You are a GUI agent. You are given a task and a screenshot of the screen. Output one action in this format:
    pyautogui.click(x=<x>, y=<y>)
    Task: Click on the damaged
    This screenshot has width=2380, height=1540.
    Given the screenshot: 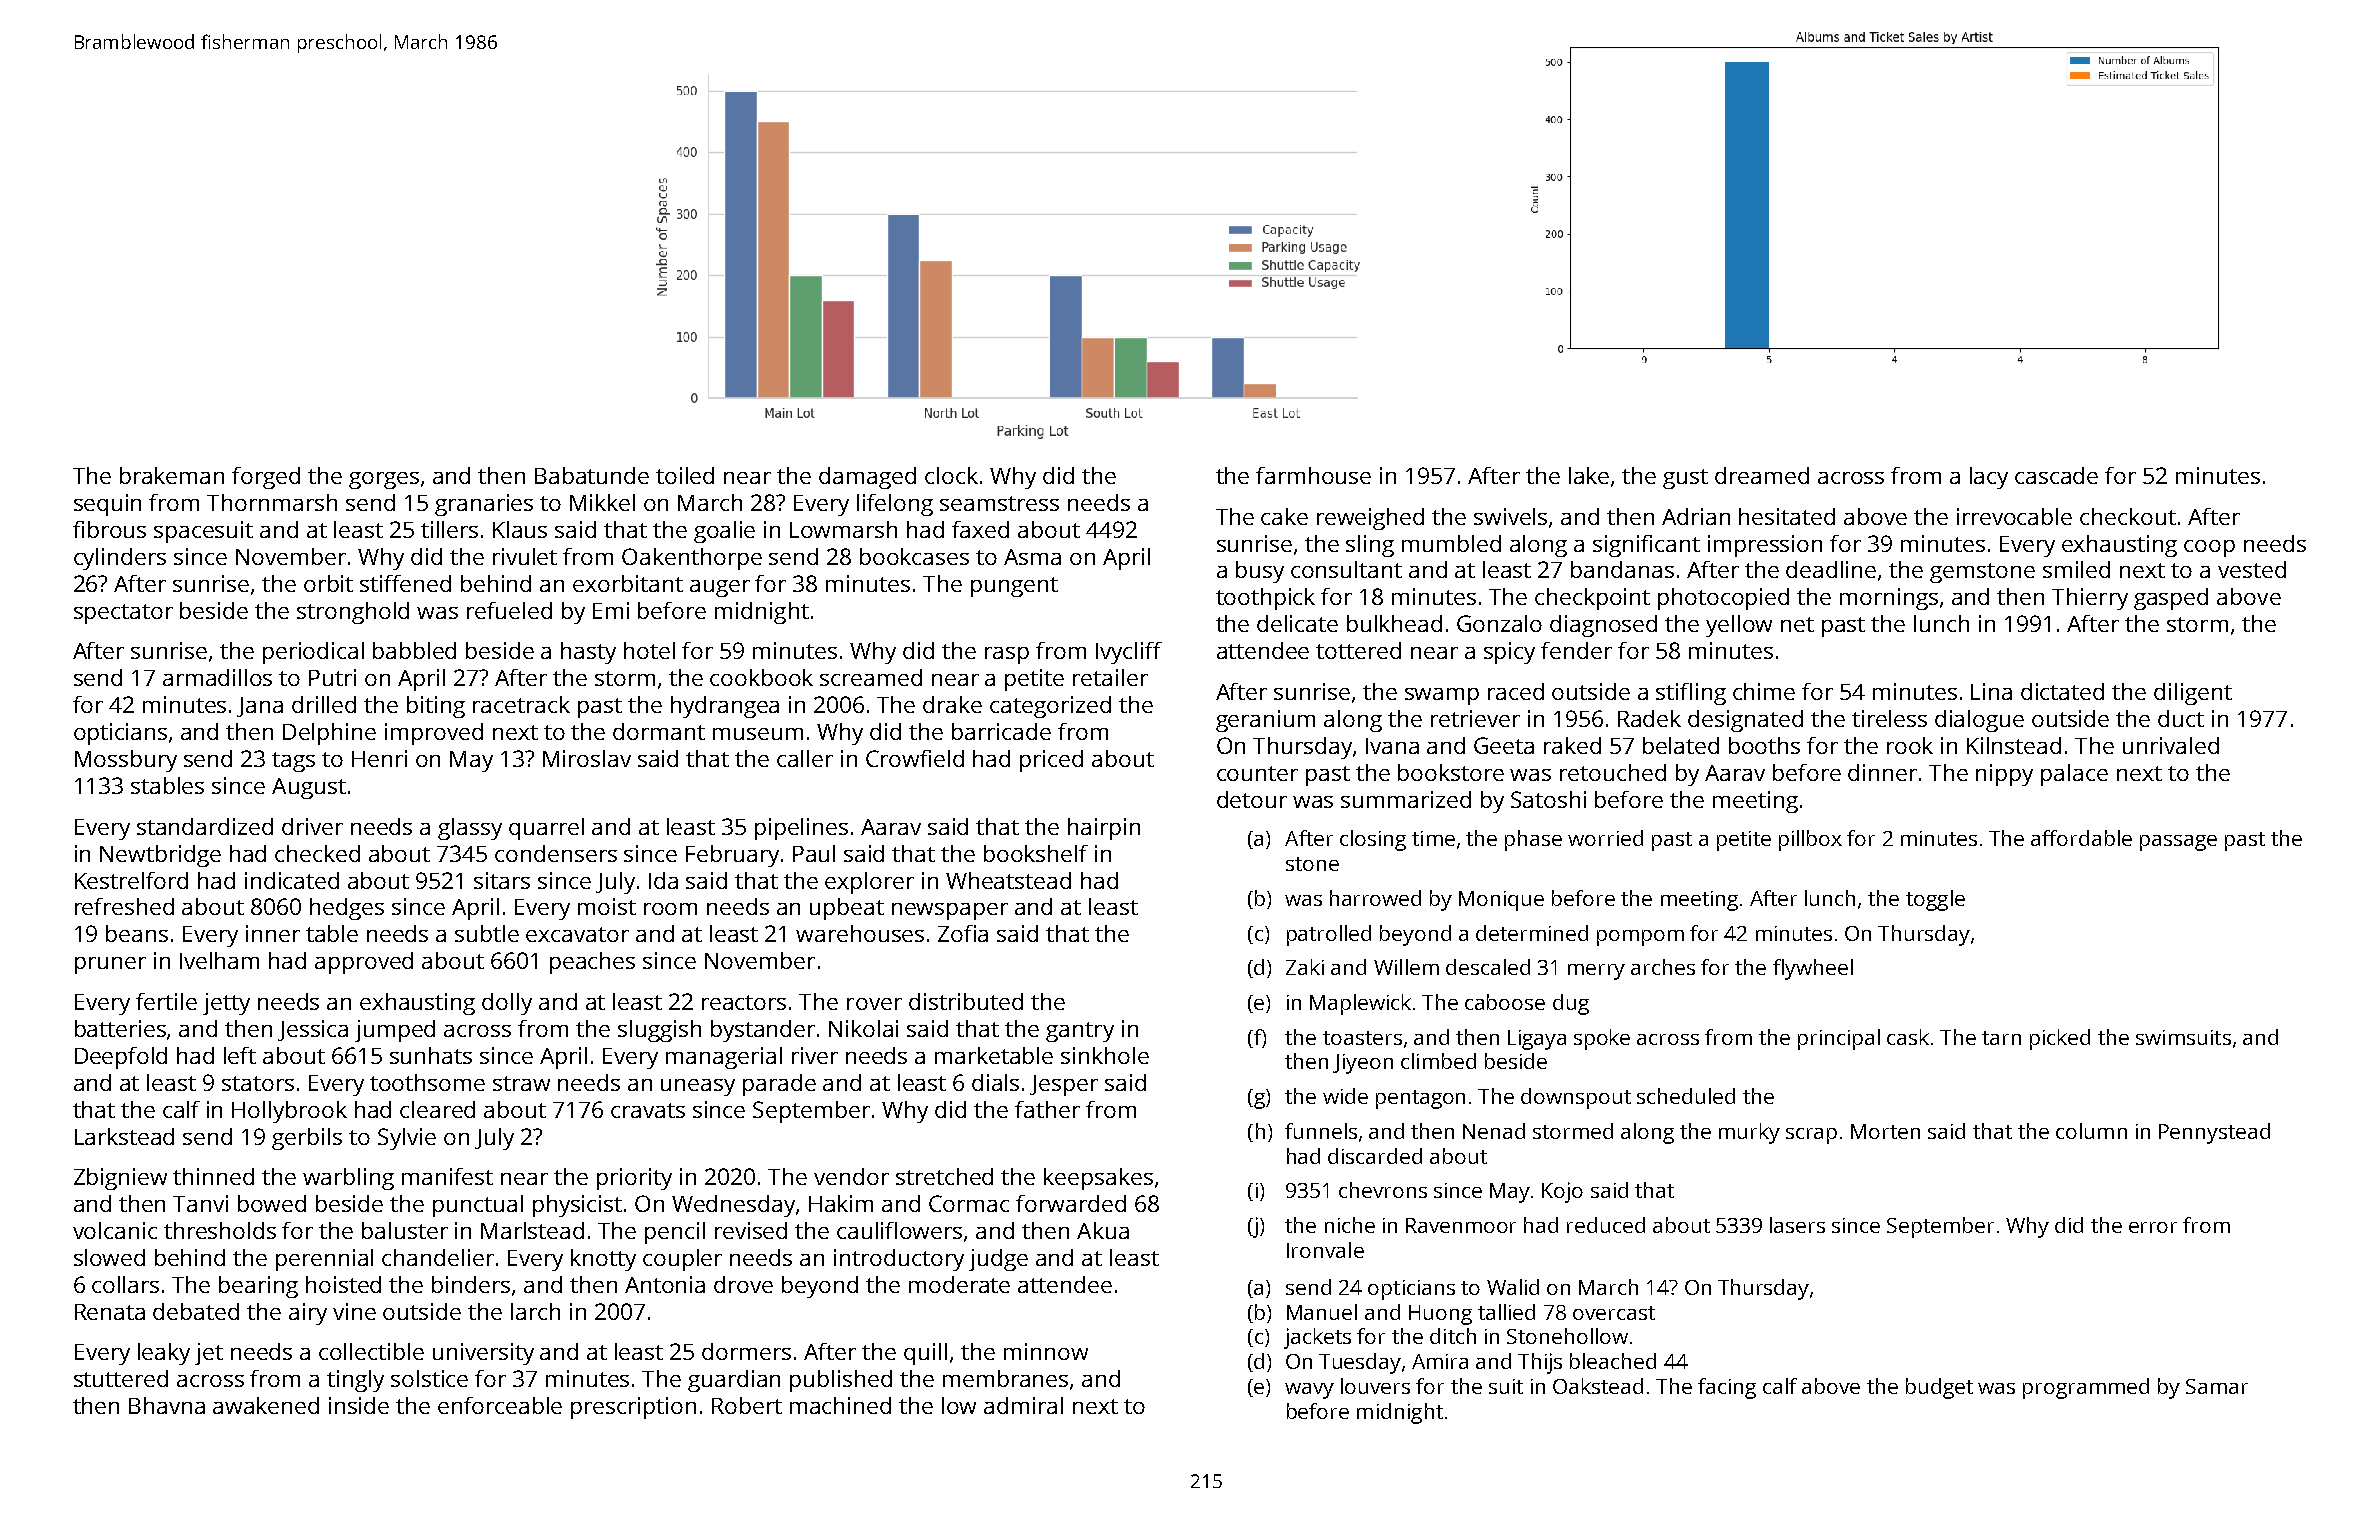 What is the action you would take?
    pyautogui.click(x=867, y=478)
